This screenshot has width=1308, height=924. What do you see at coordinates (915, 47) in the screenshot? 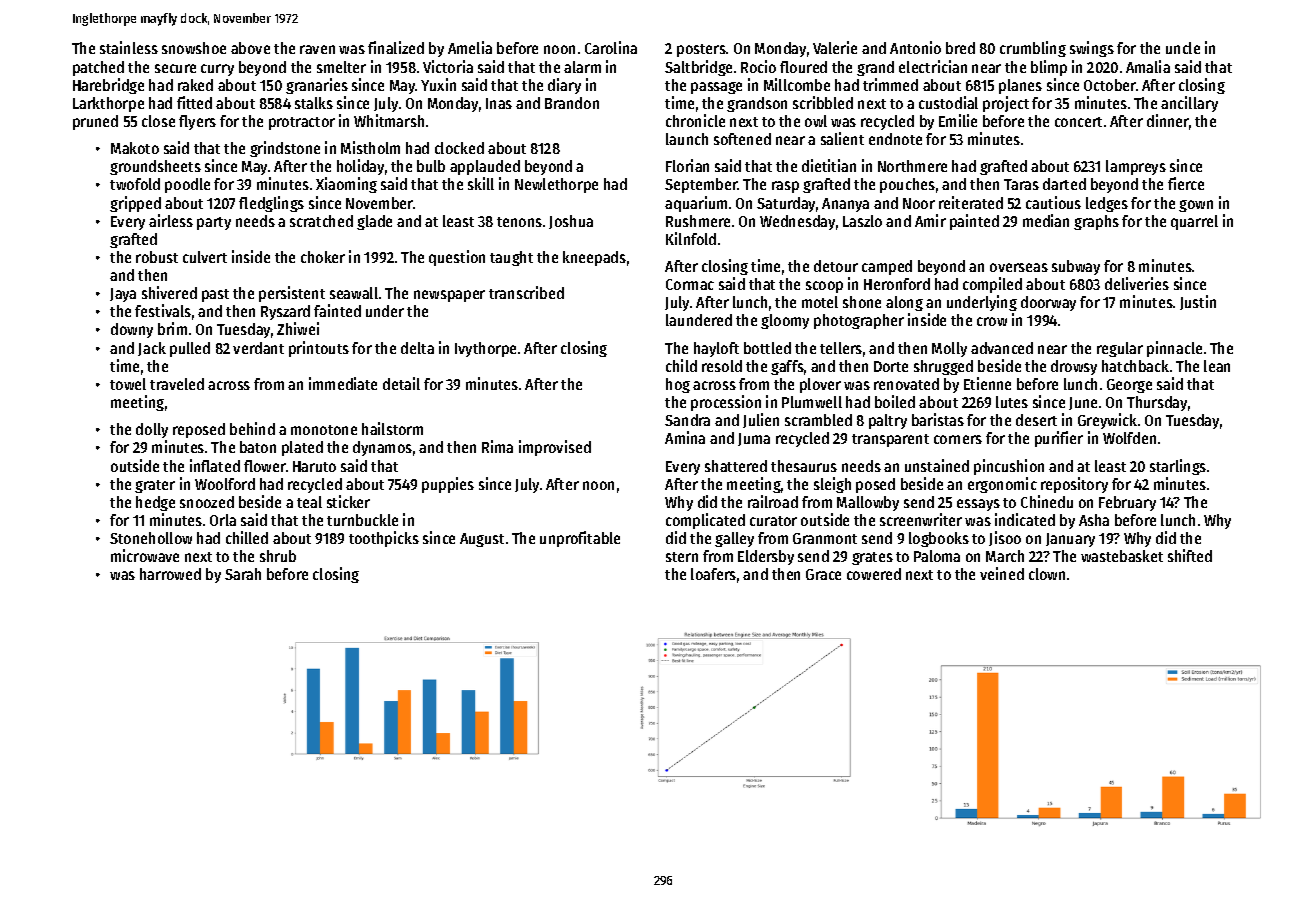
I see `Antonio` at bounding box center [915, 47].
